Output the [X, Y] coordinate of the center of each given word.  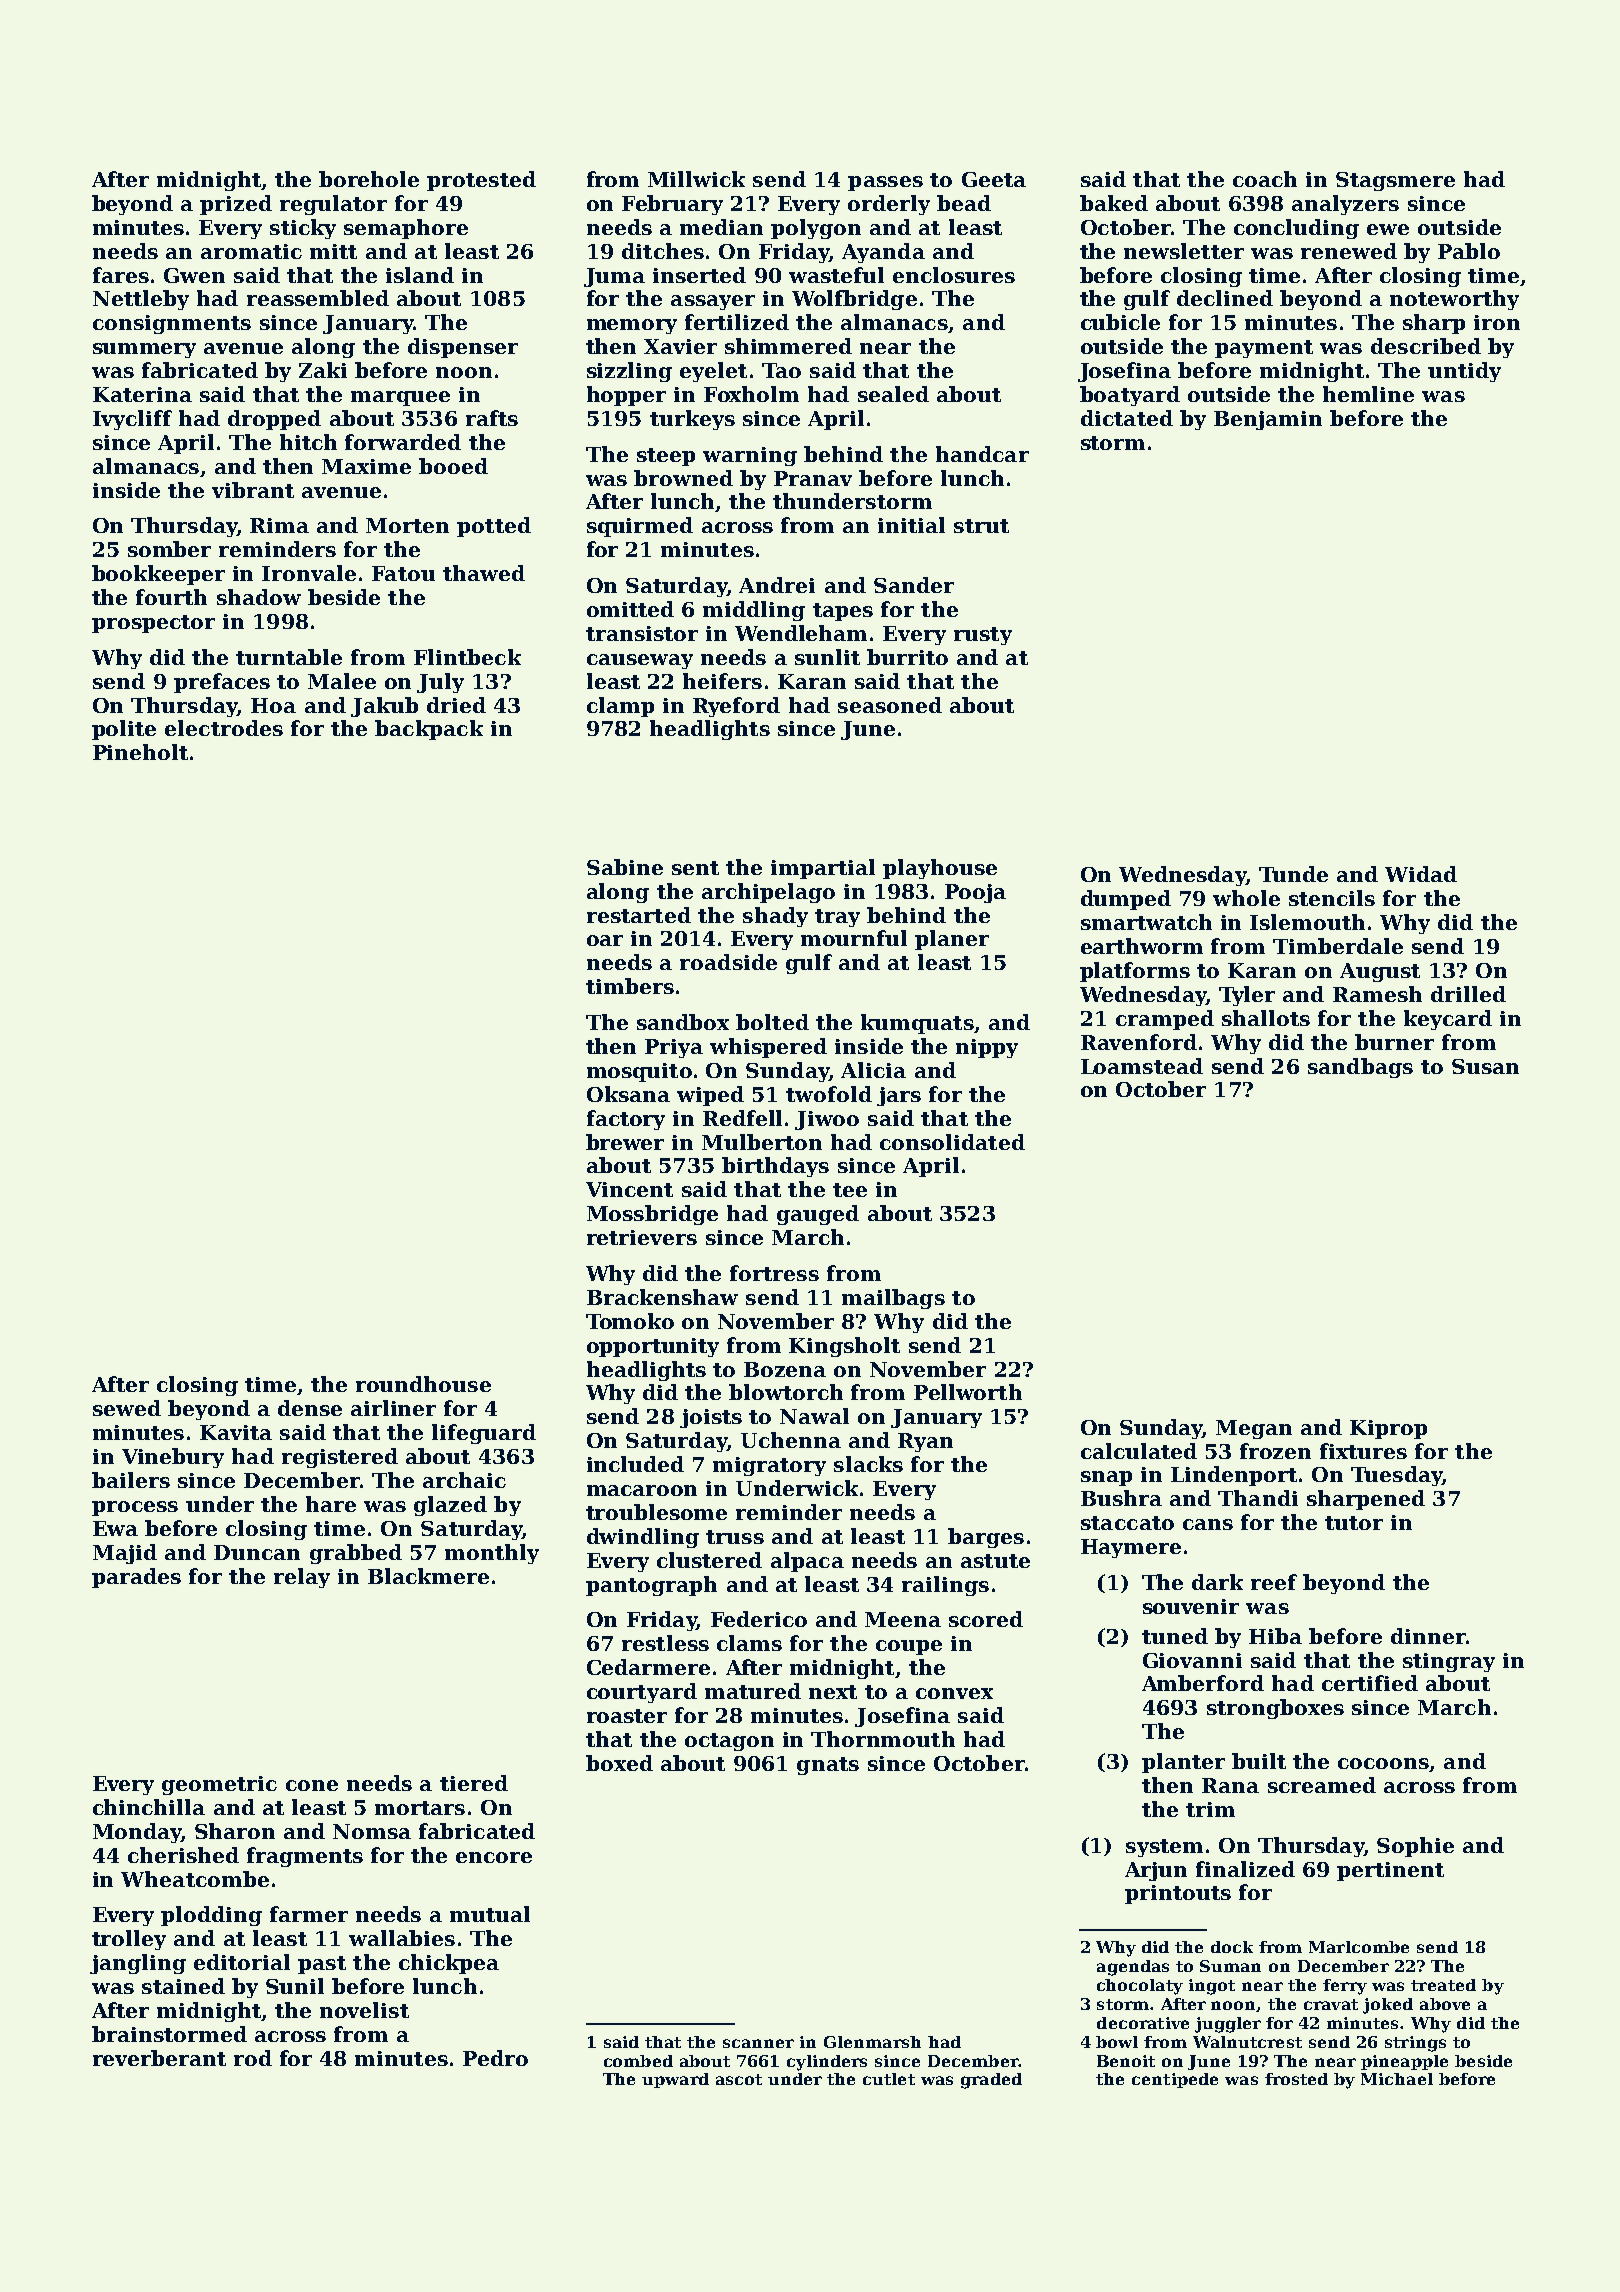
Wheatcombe [195, 1879]
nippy [987, 1048]
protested [481, 181]
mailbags [893, 1299]
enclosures [954, 275]
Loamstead [1142, 1066]
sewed [127, 1408]
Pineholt [140, 752]
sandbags [1360, 1068]
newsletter [1184, 251]
